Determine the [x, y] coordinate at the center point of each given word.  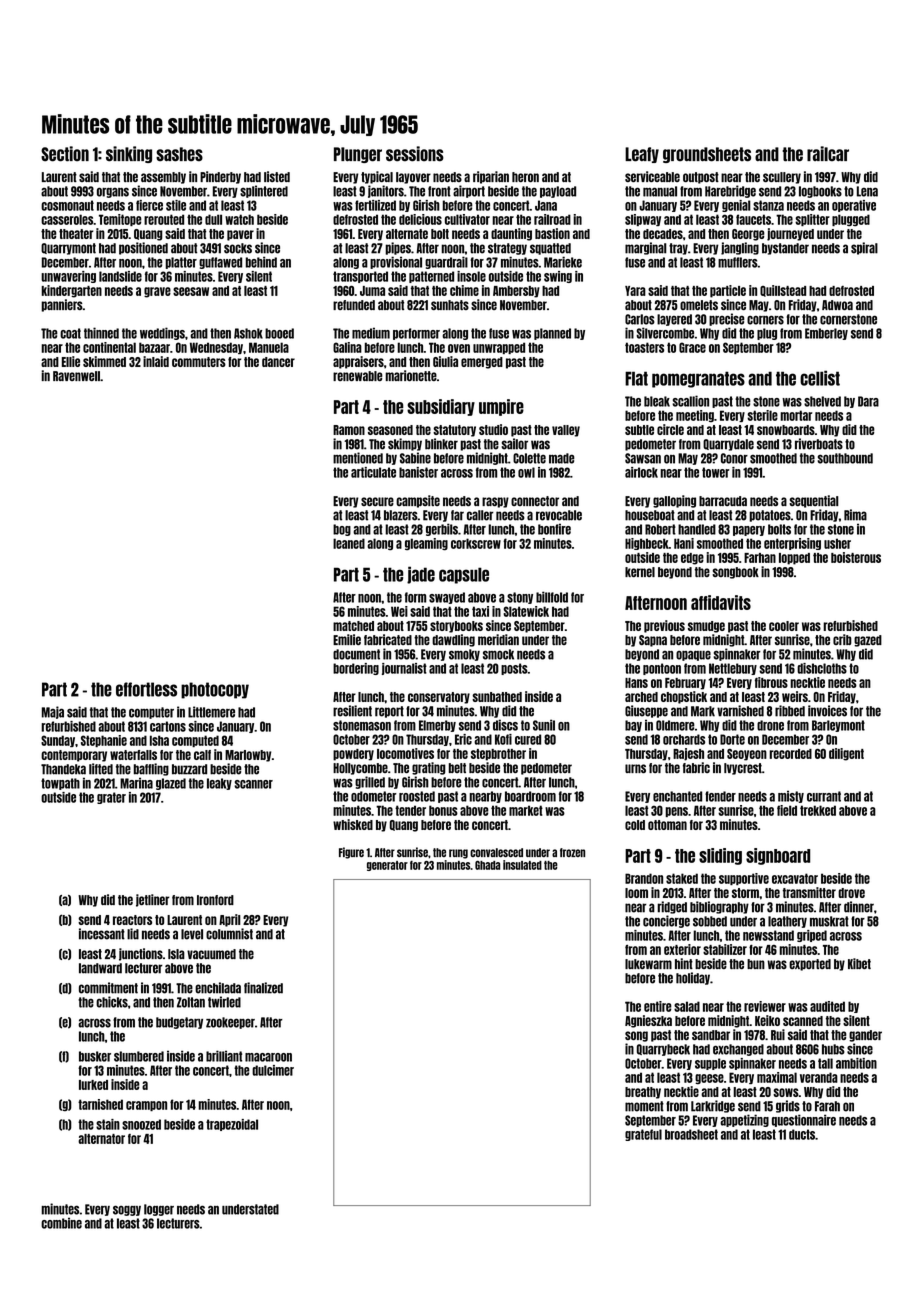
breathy [643, 1093]
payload [558, 192]
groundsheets [707, 155]
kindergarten [71, 291]
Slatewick [526, 611]
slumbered [139, 1056]
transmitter [809, 892]
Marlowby [248, 756]
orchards [684, 739]
